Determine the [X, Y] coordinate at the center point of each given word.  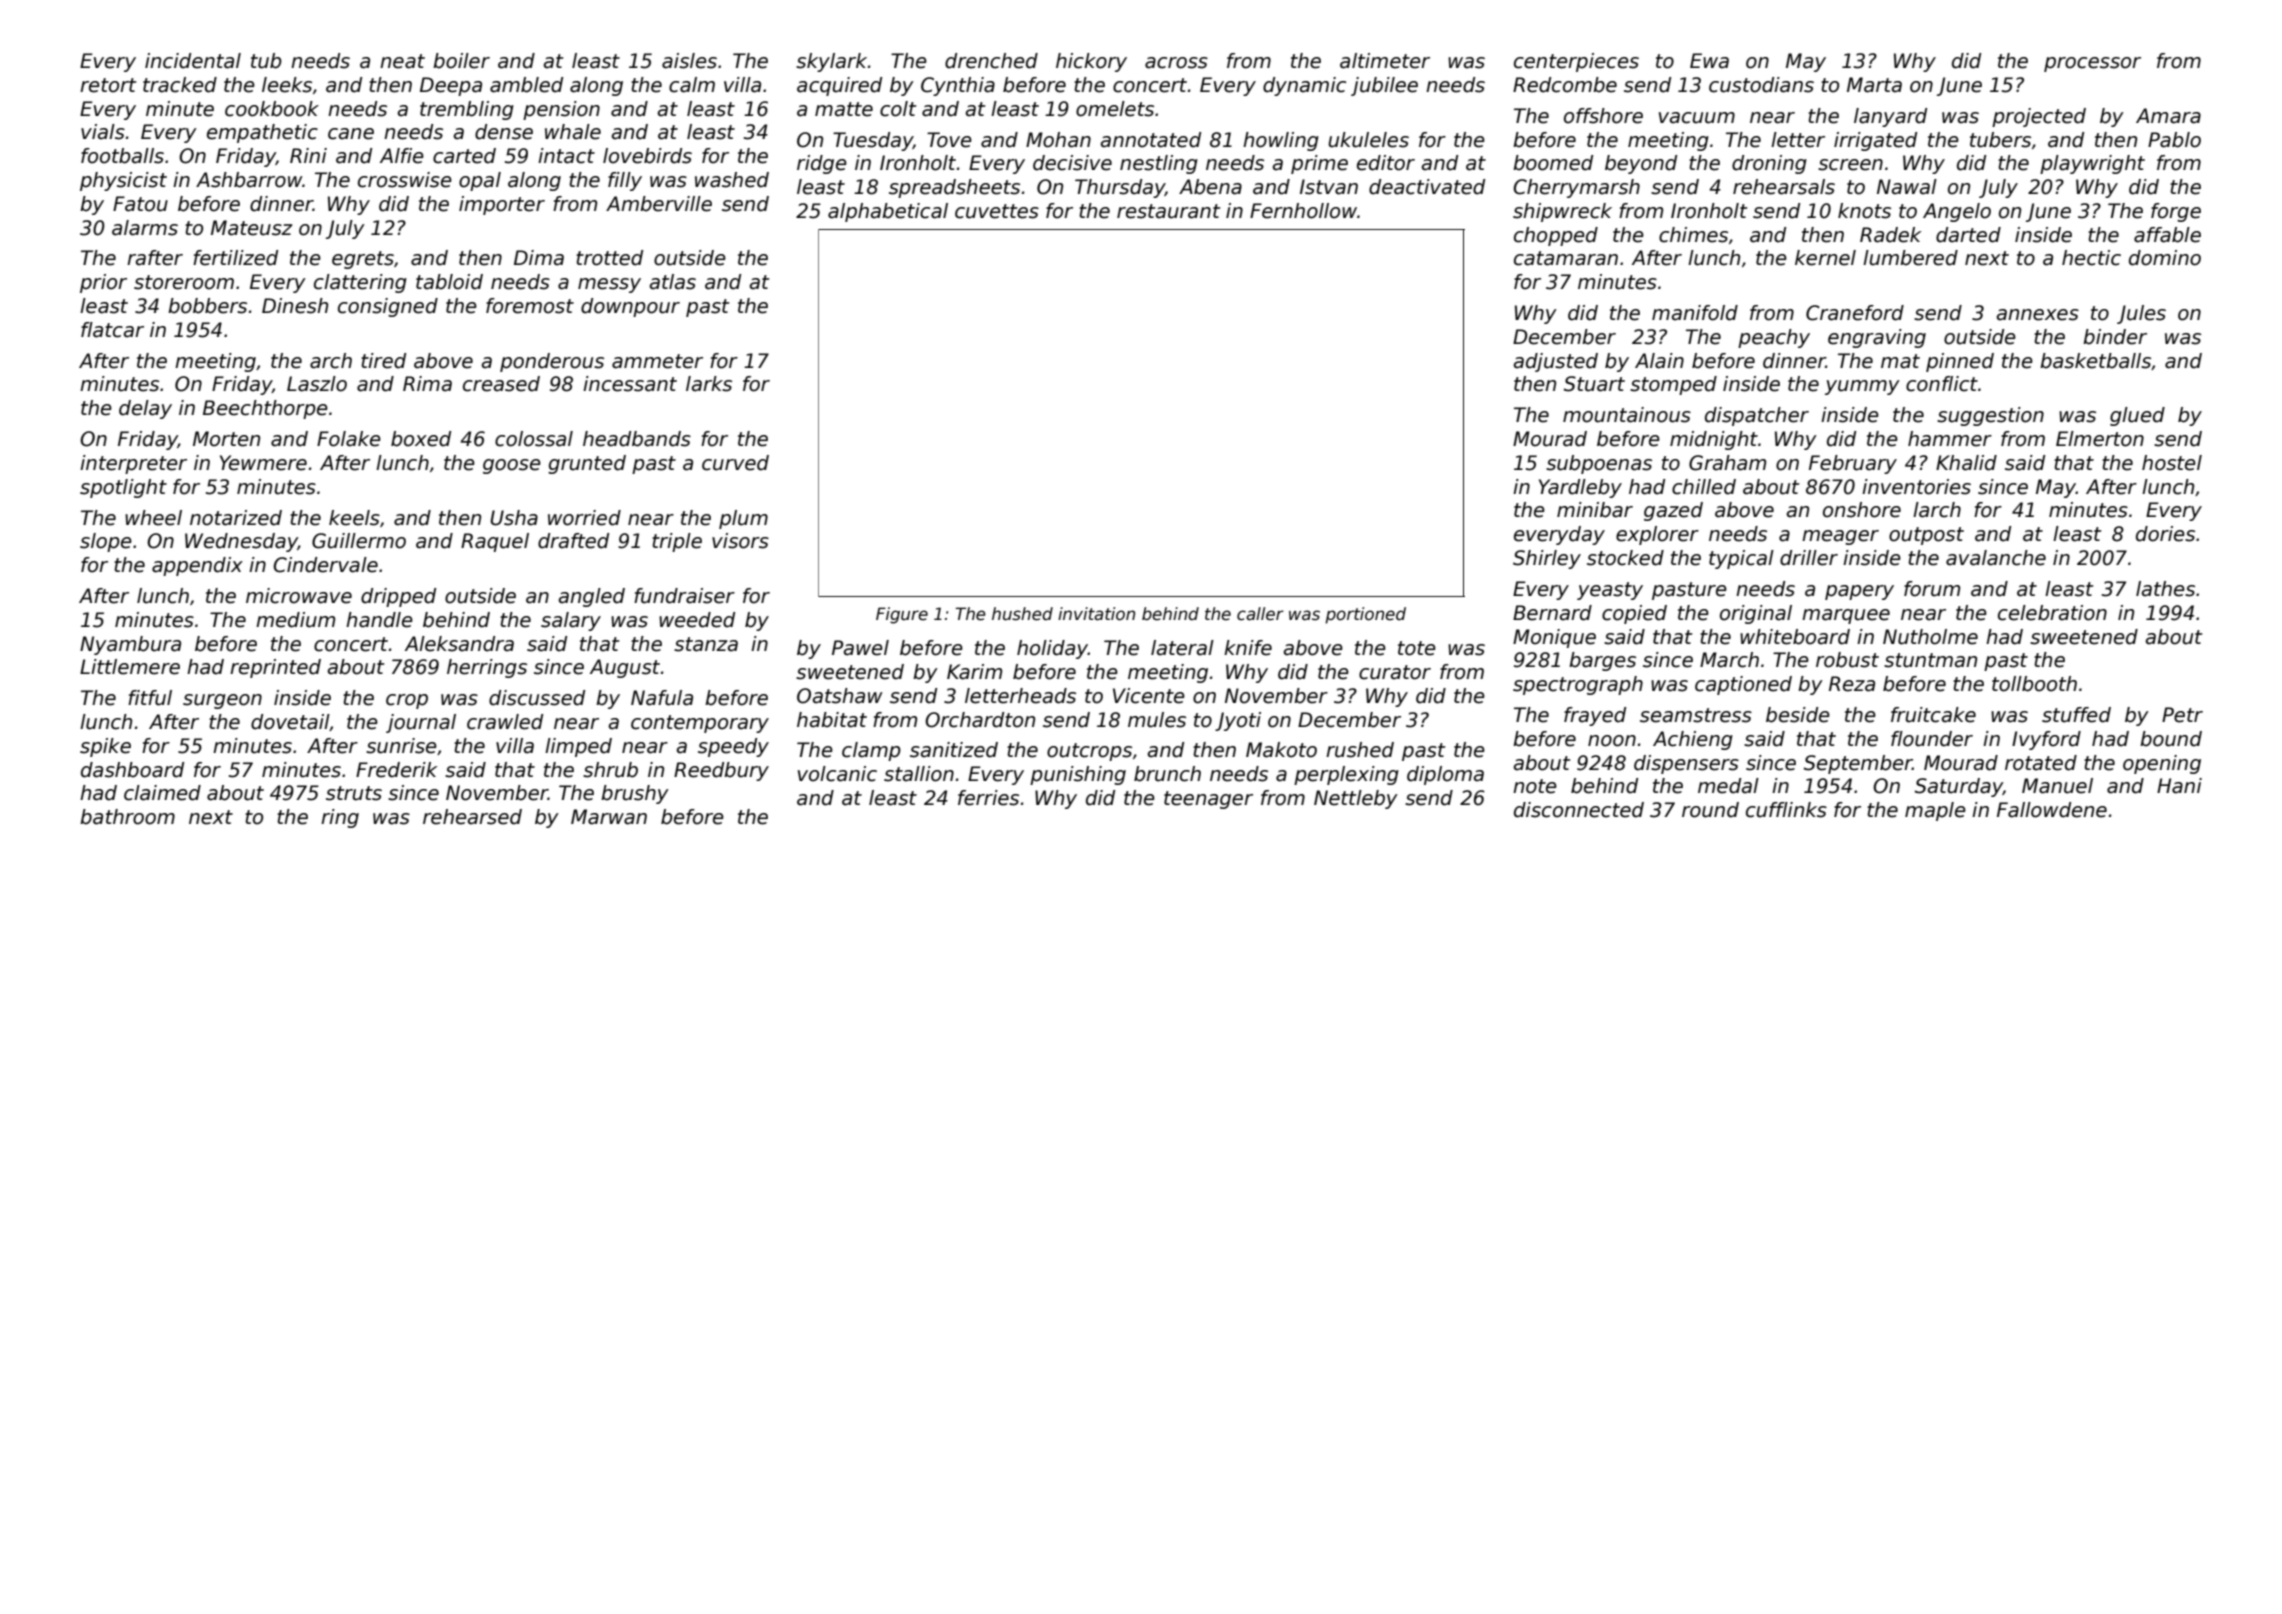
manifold [1695, 313]
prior [103, 283]
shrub [610, 770]
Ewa [1709, 61]
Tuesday [873, 141]
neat [402, 61]
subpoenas [1599, 464]
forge [2176, 212]
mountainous [1627, 415]
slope [106, 542]
